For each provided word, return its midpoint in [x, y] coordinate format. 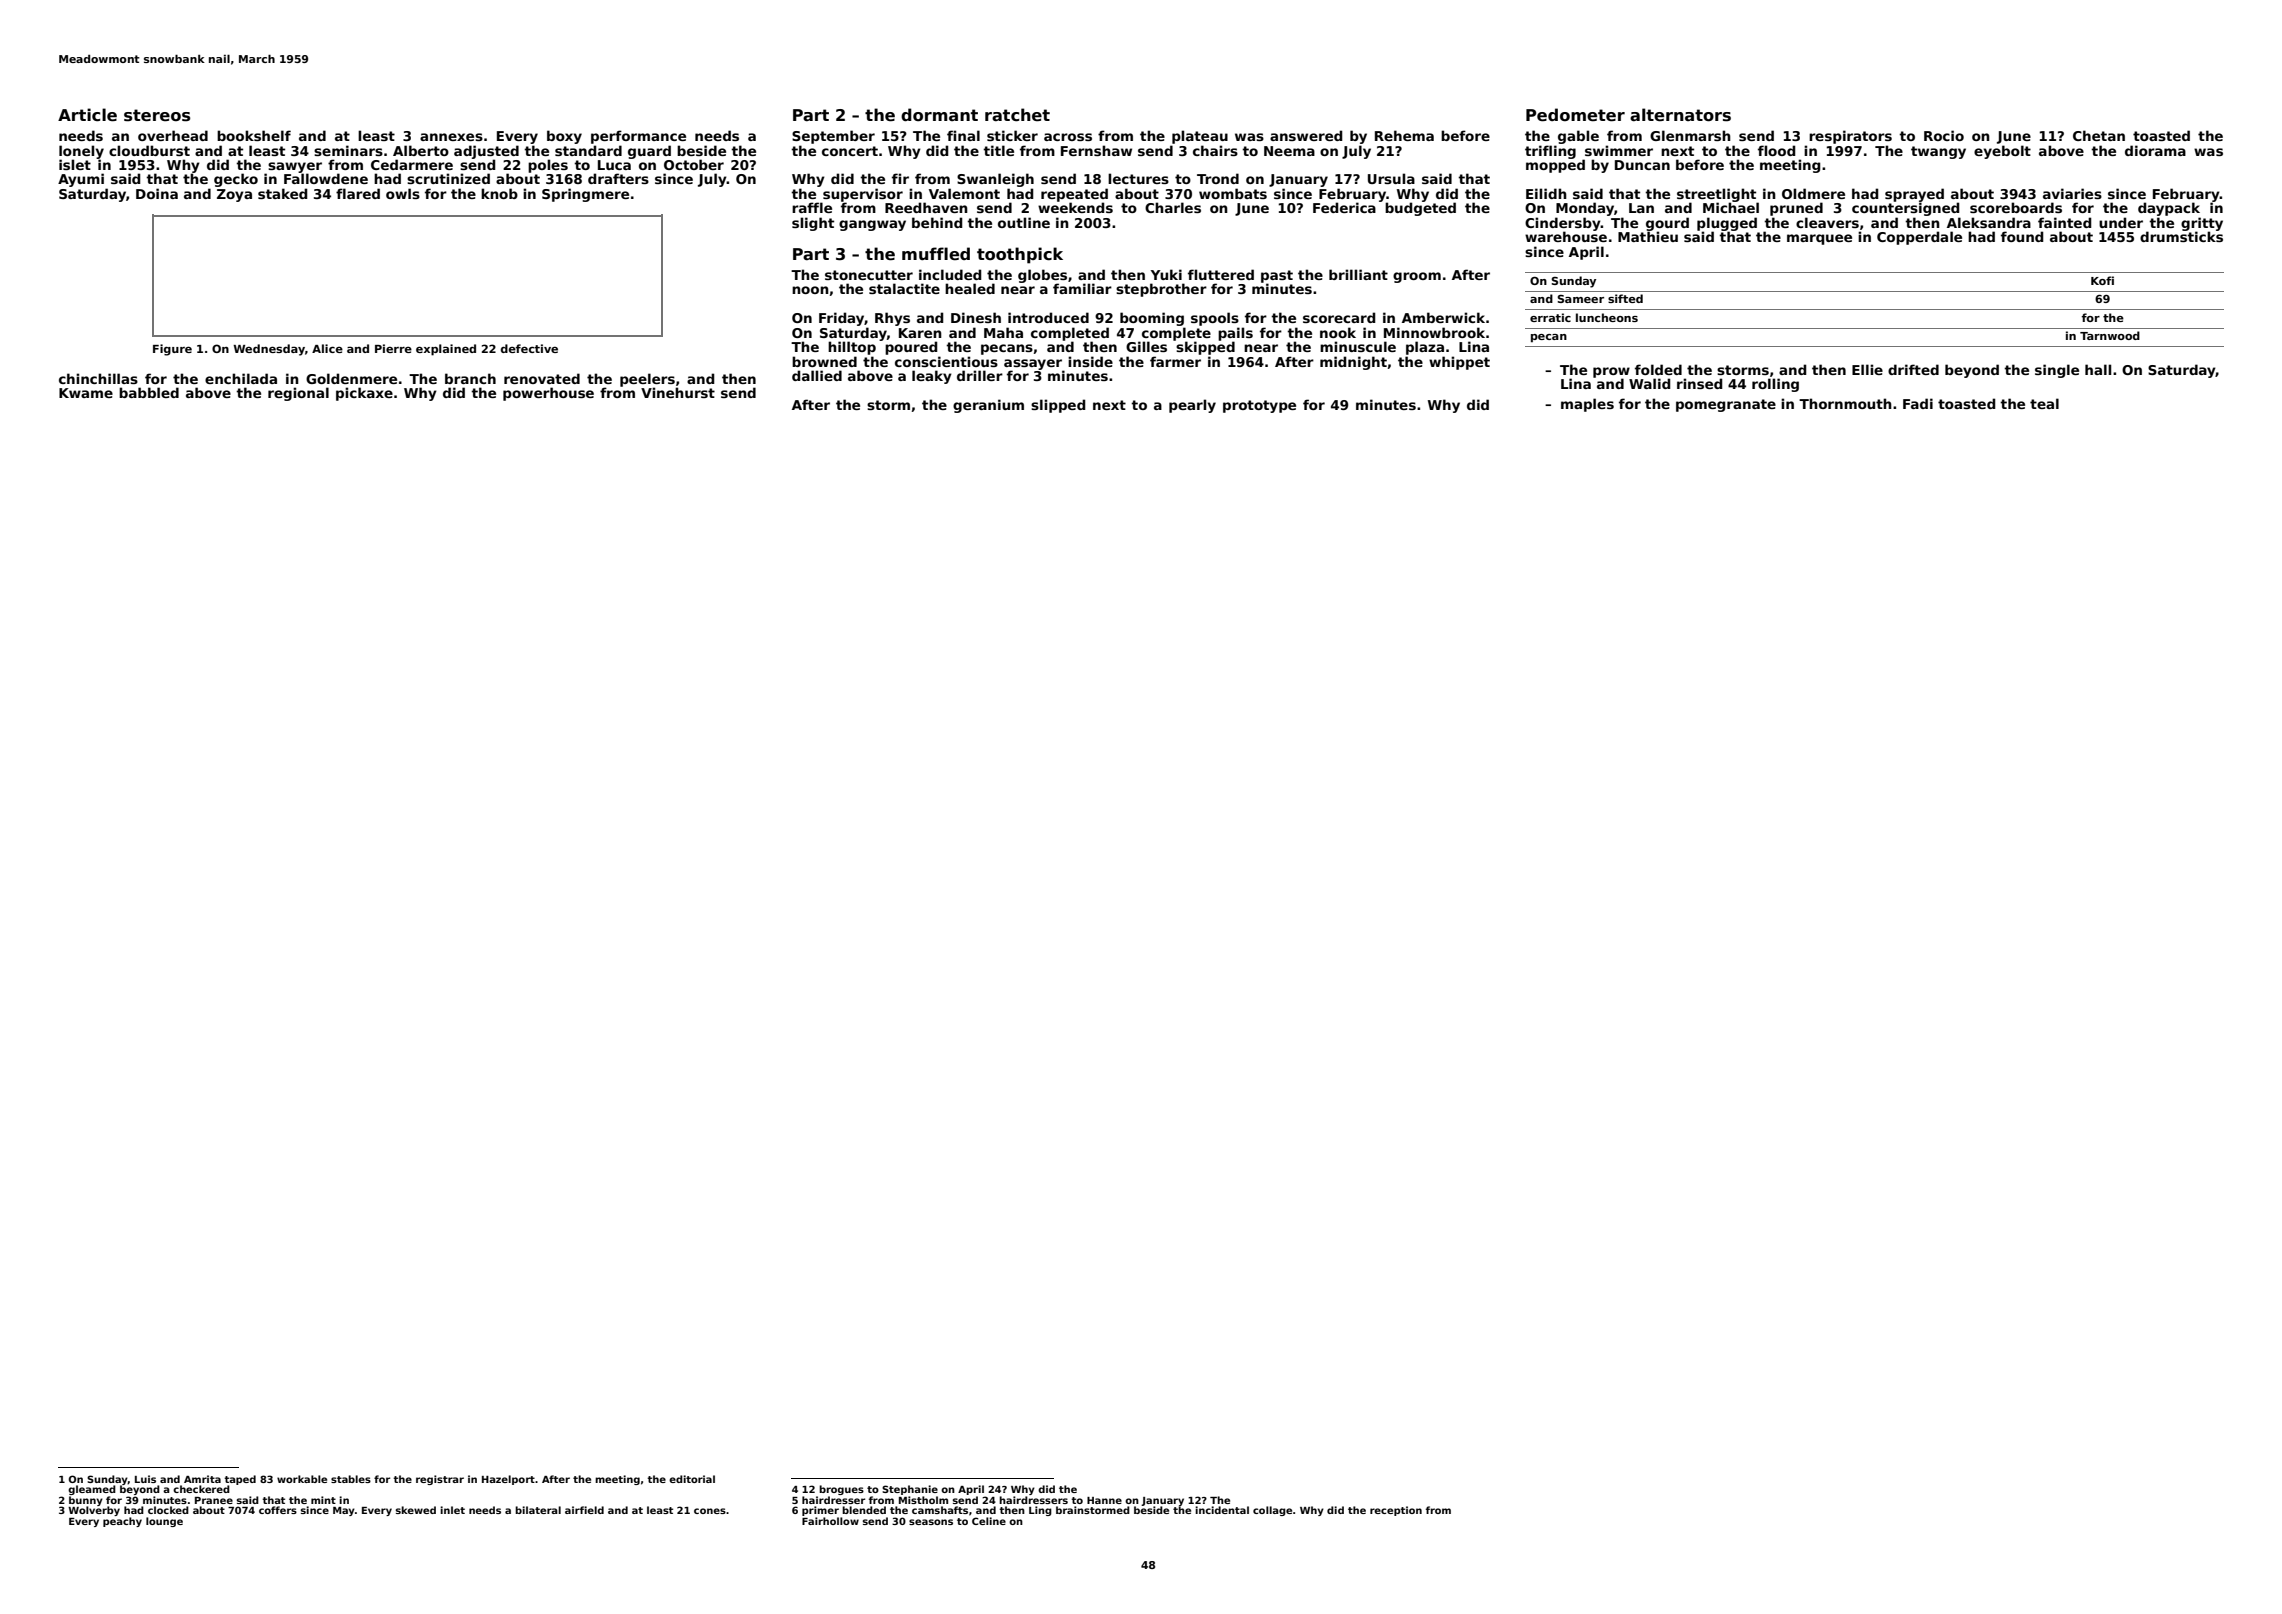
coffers [278, 1510]
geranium [988, 406]
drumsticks [2181, 237]
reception [1396, 1511]
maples [1587, 405]
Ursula [1391, 178]
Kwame [86, 393]
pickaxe [364, 394]
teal [2044, 403]
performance [638, 137]
